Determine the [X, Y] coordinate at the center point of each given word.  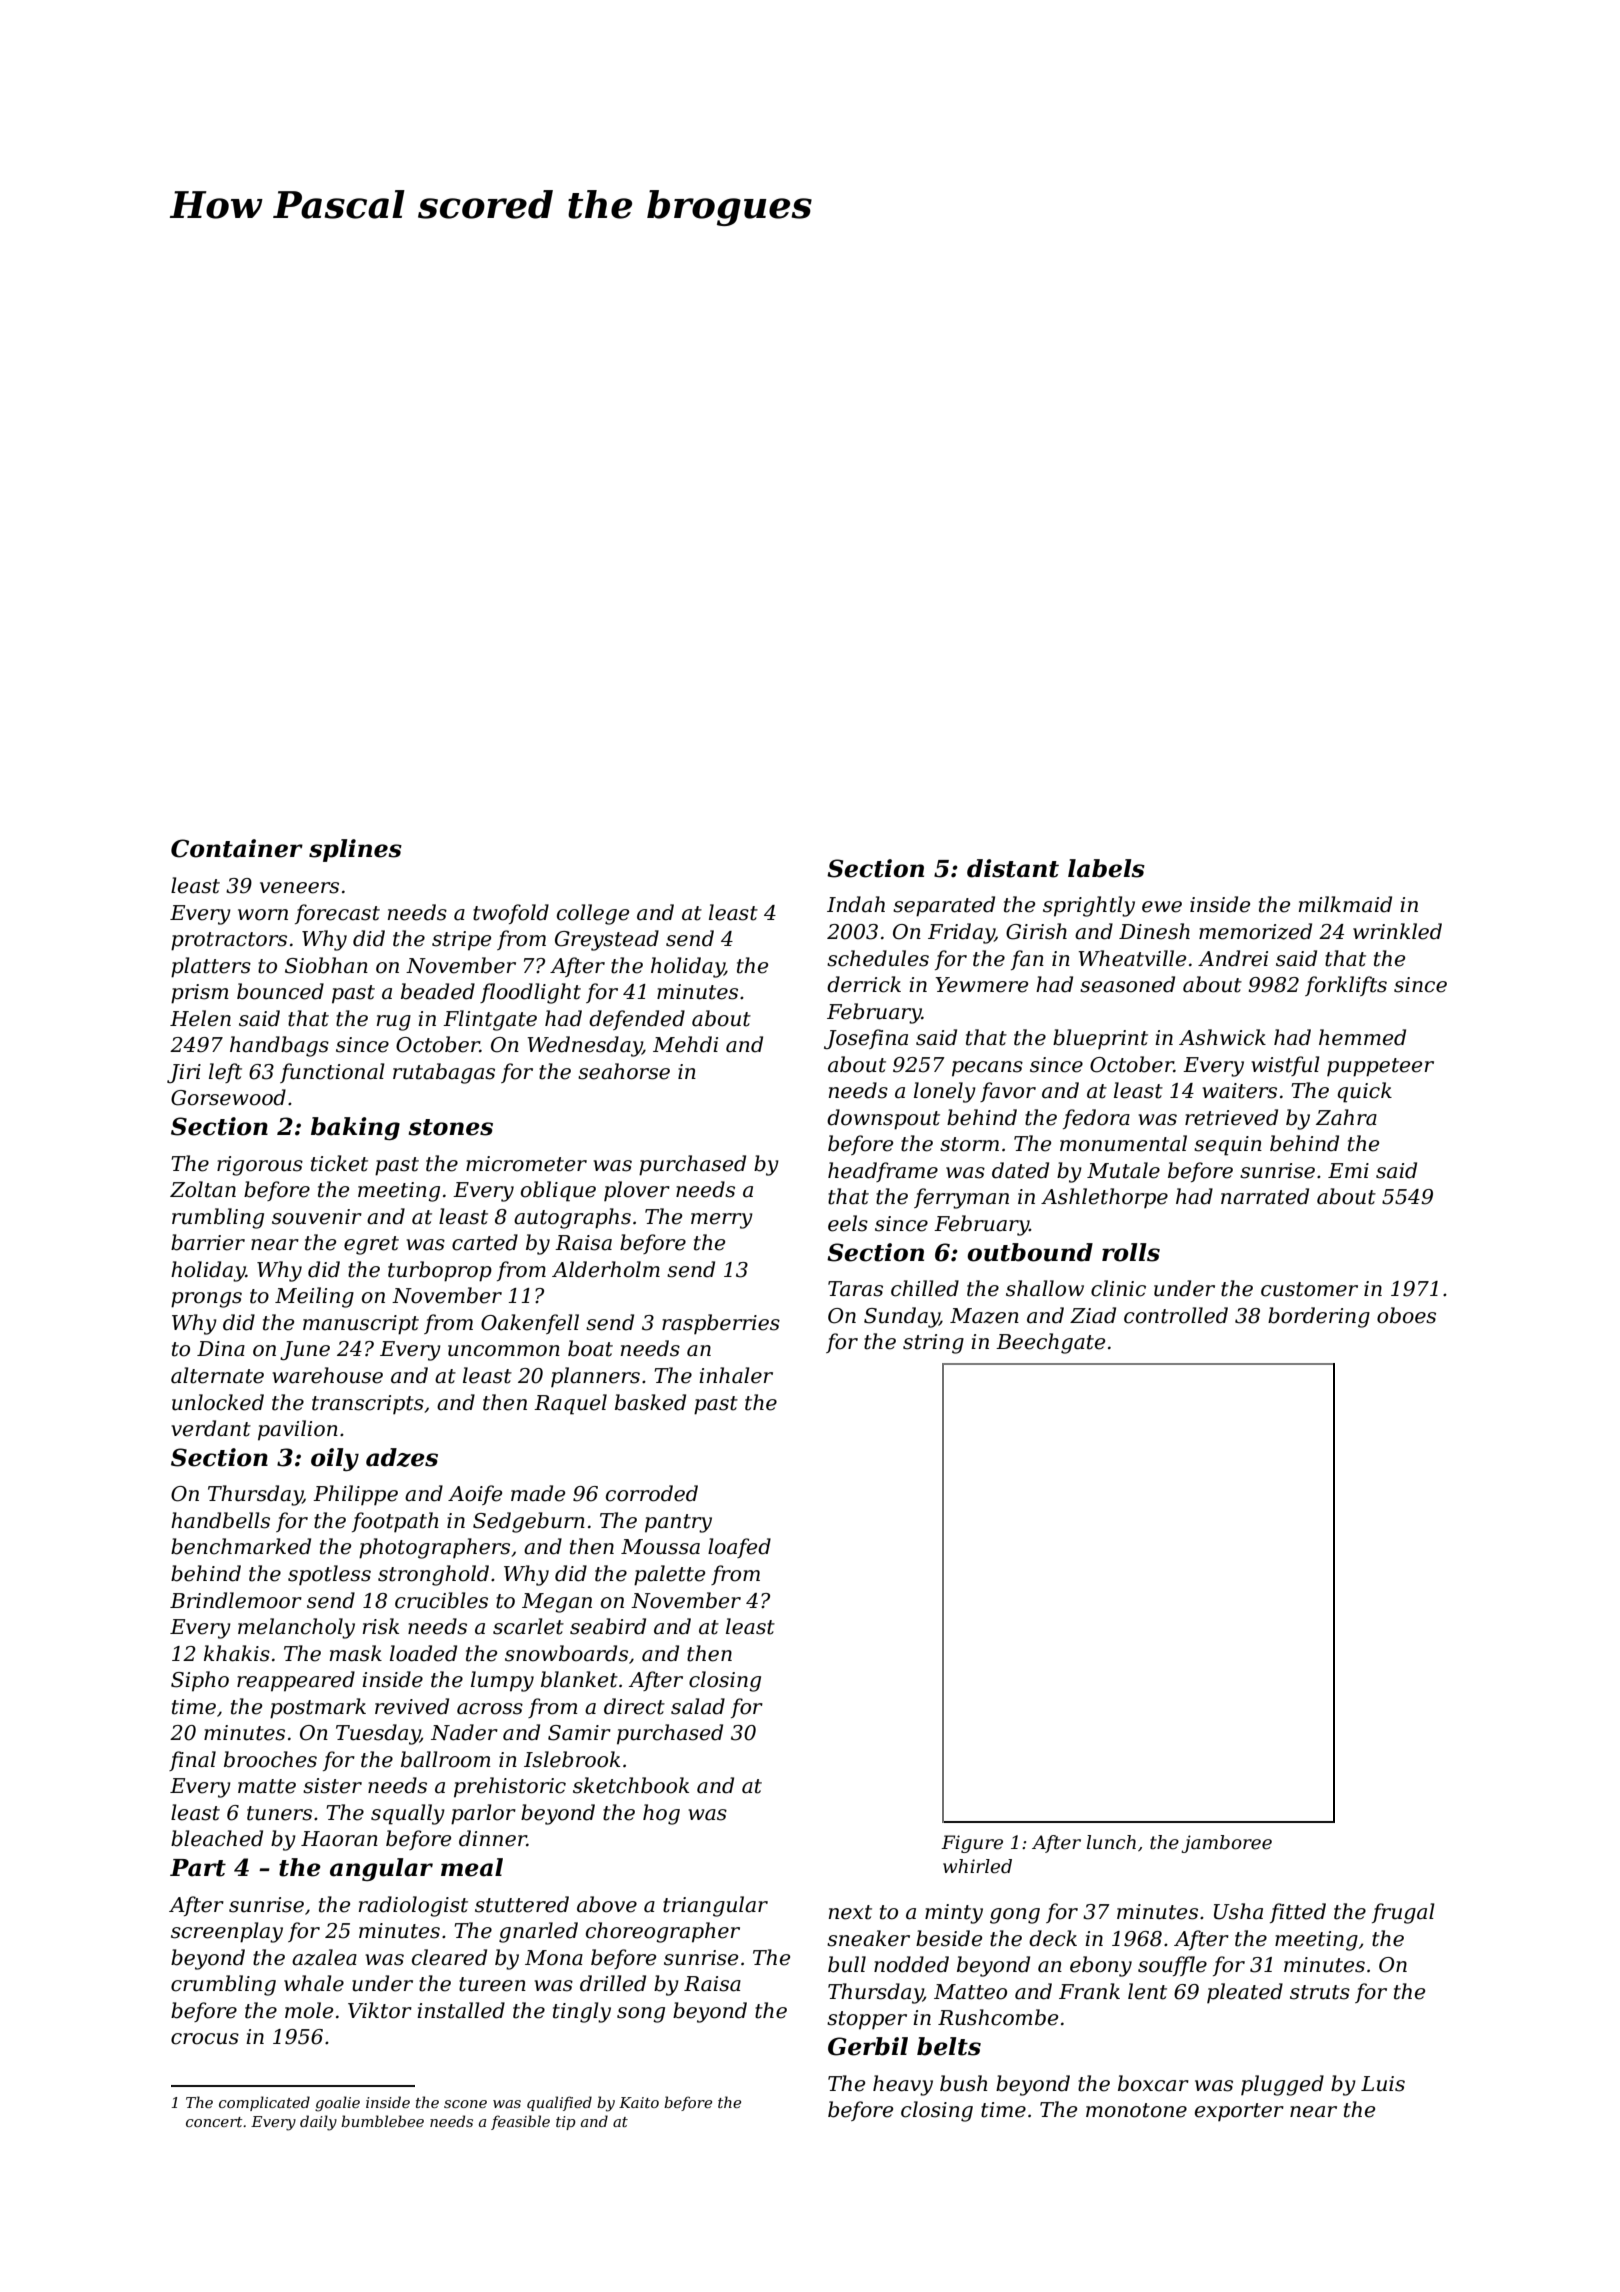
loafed [739, 1548]
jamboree [1226, 1844]
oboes [1406, 1315]
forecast [337, 914]
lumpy [502, 1681]
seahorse [624, 1071]
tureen [492, 1984]
